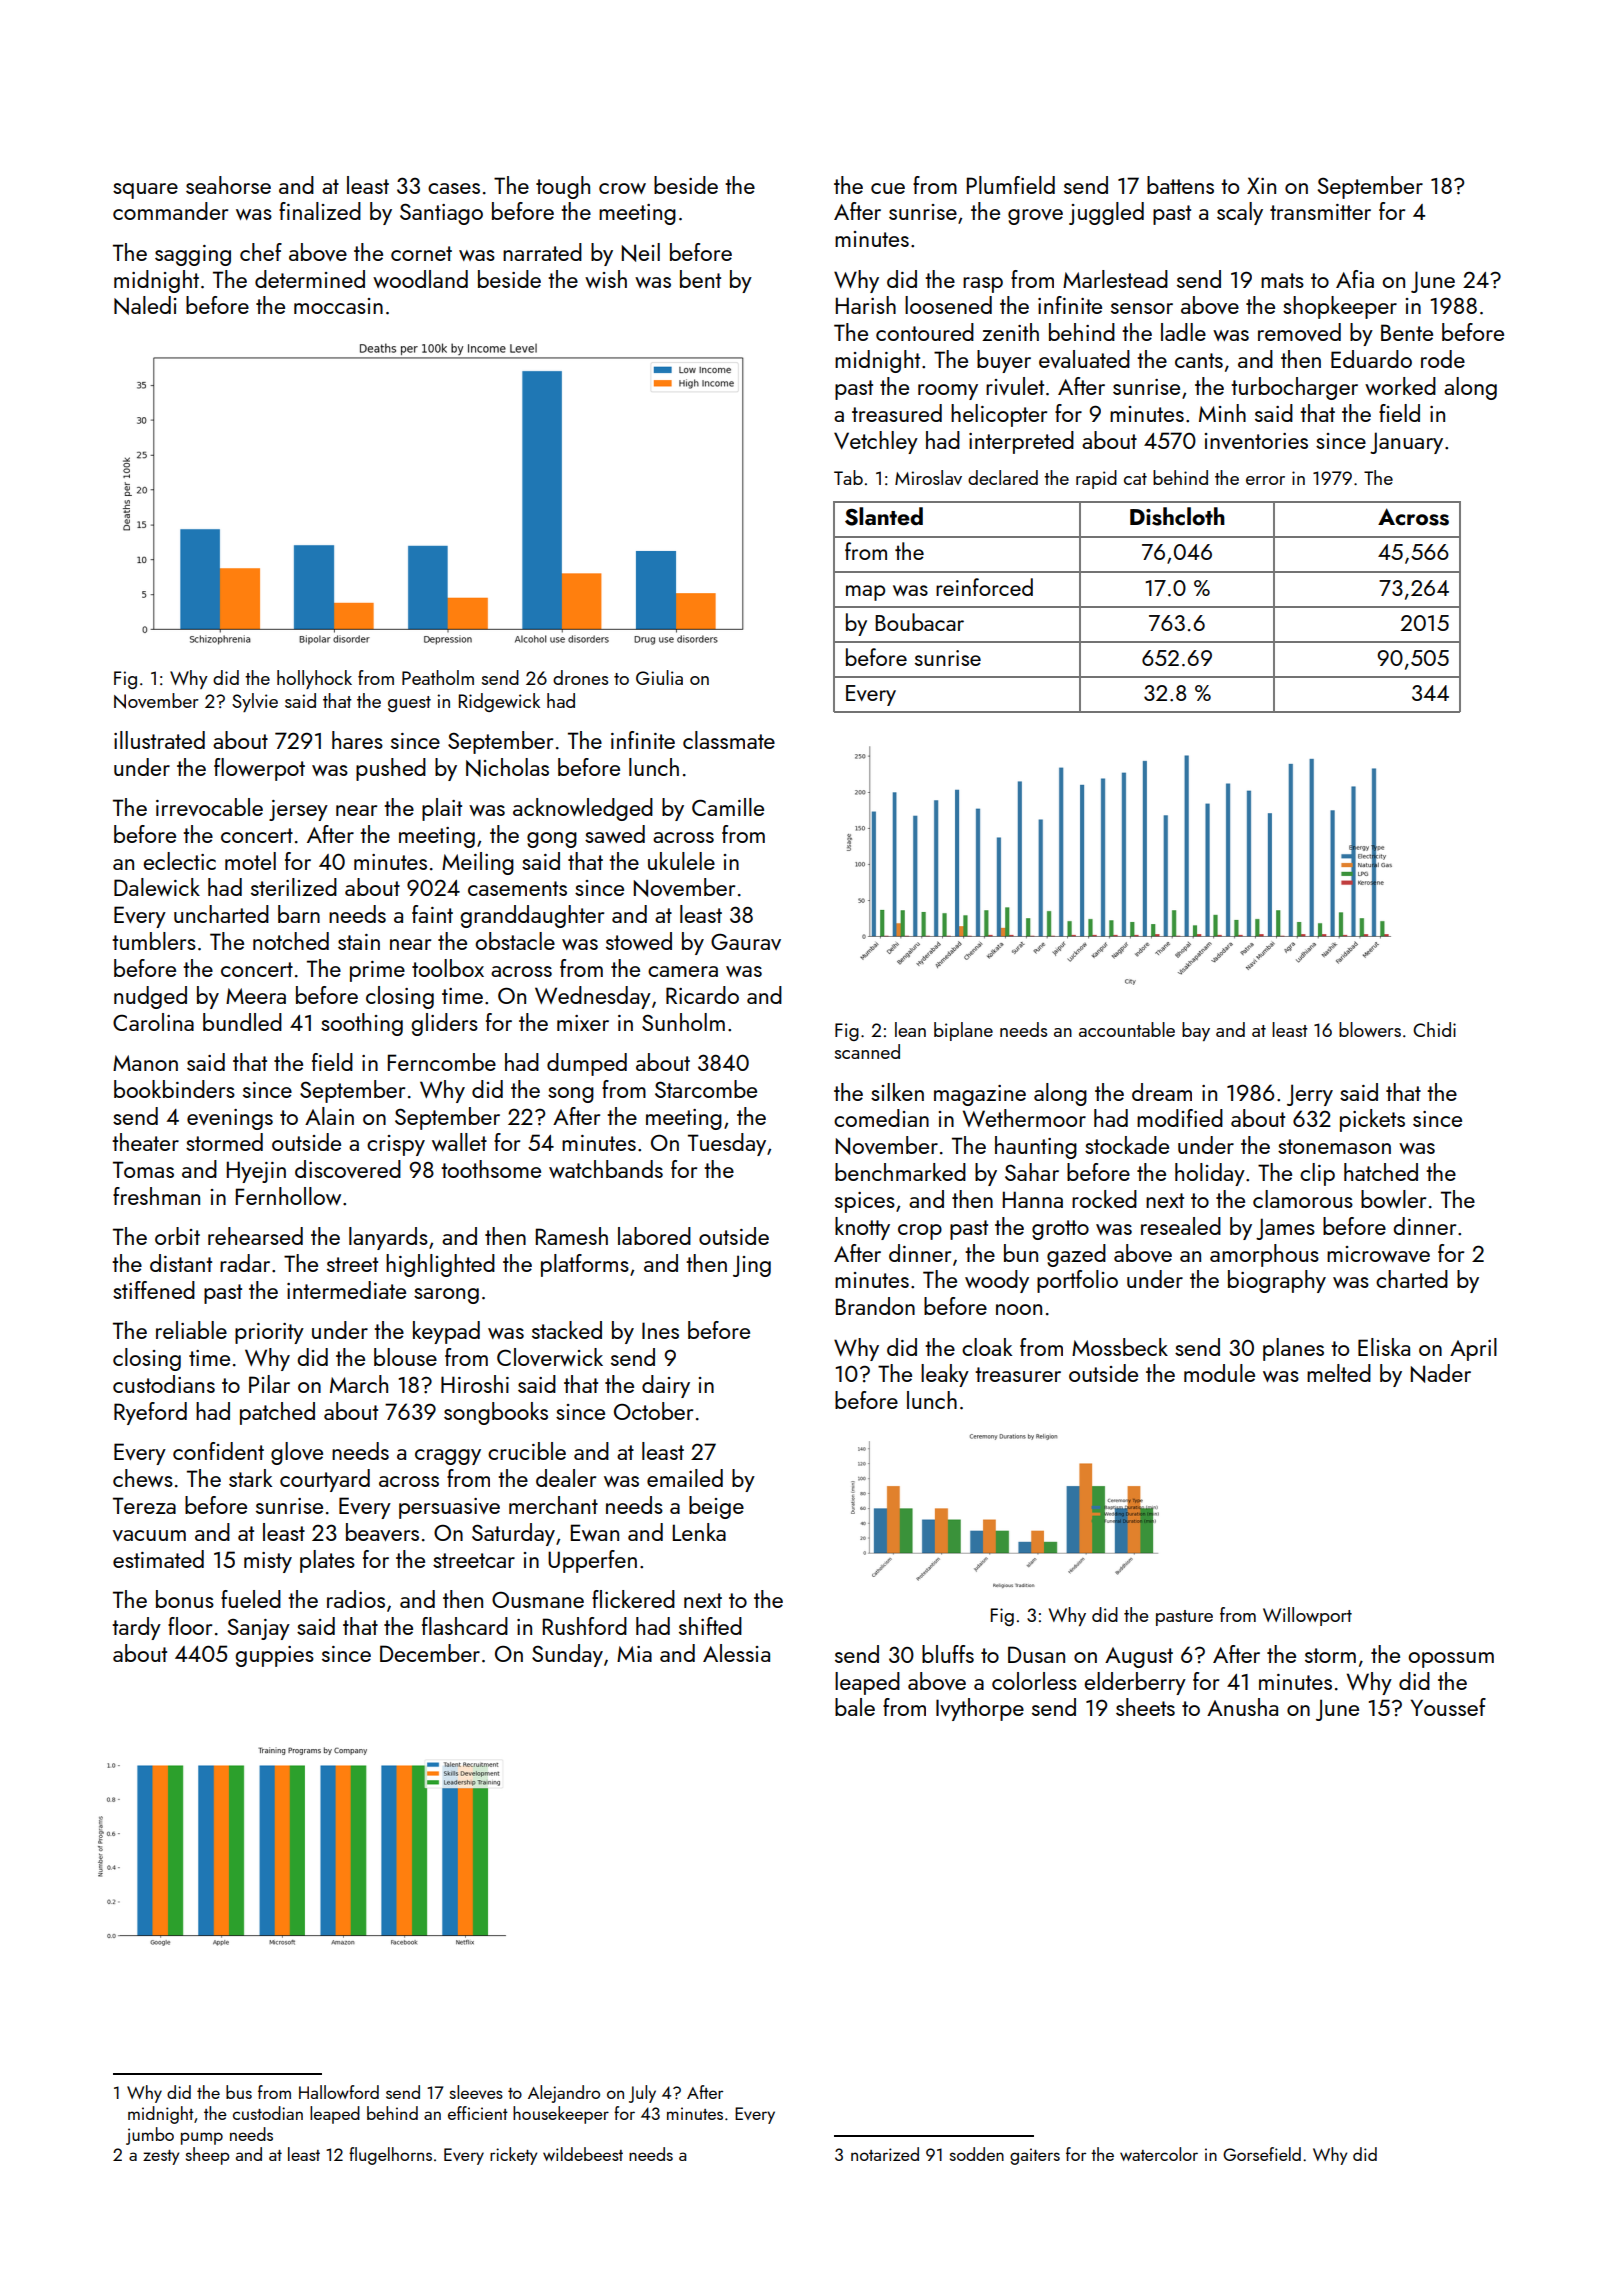  What do you see at coordinates (1183, 332) in the page?
I see `ladle` at bounding box center [1183, 332].
